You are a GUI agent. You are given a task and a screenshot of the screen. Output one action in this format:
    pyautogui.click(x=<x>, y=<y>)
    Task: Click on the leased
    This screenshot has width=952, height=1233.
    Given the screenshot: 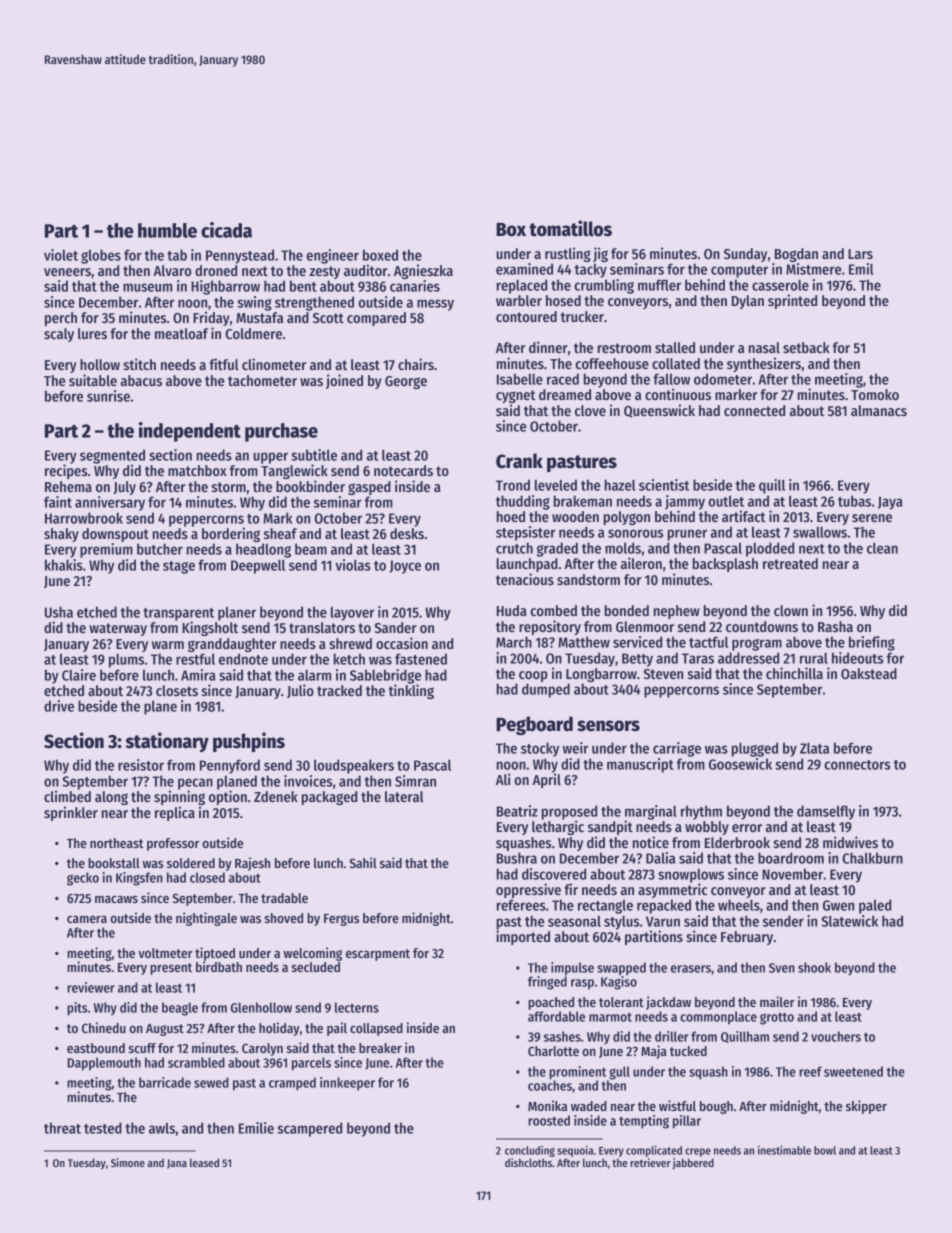 What is the action you would take?
    pyautogui.click(x=204, y=1162)
